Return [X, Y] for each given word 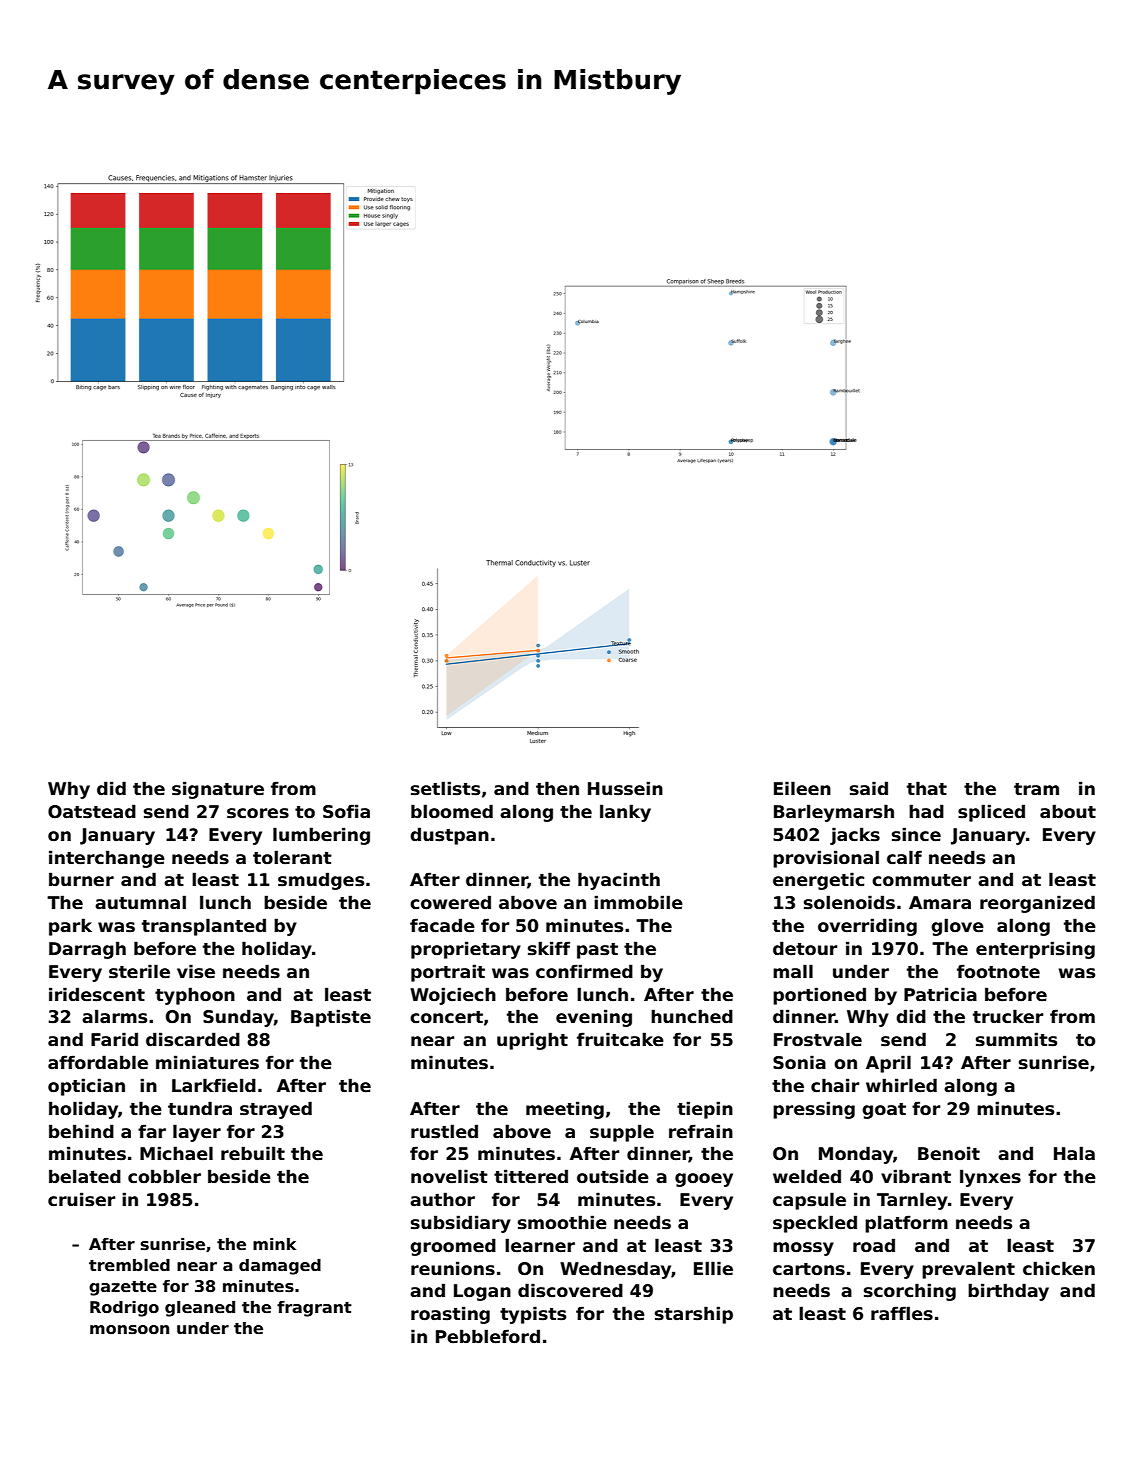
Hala [1074, 1153]
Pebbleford [488, 1336]
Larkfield [214, 1085]
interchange [107, 859]
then [557, 788]
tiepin [705, 1110]
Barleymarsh [834, 813]
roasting [450, 1315]
